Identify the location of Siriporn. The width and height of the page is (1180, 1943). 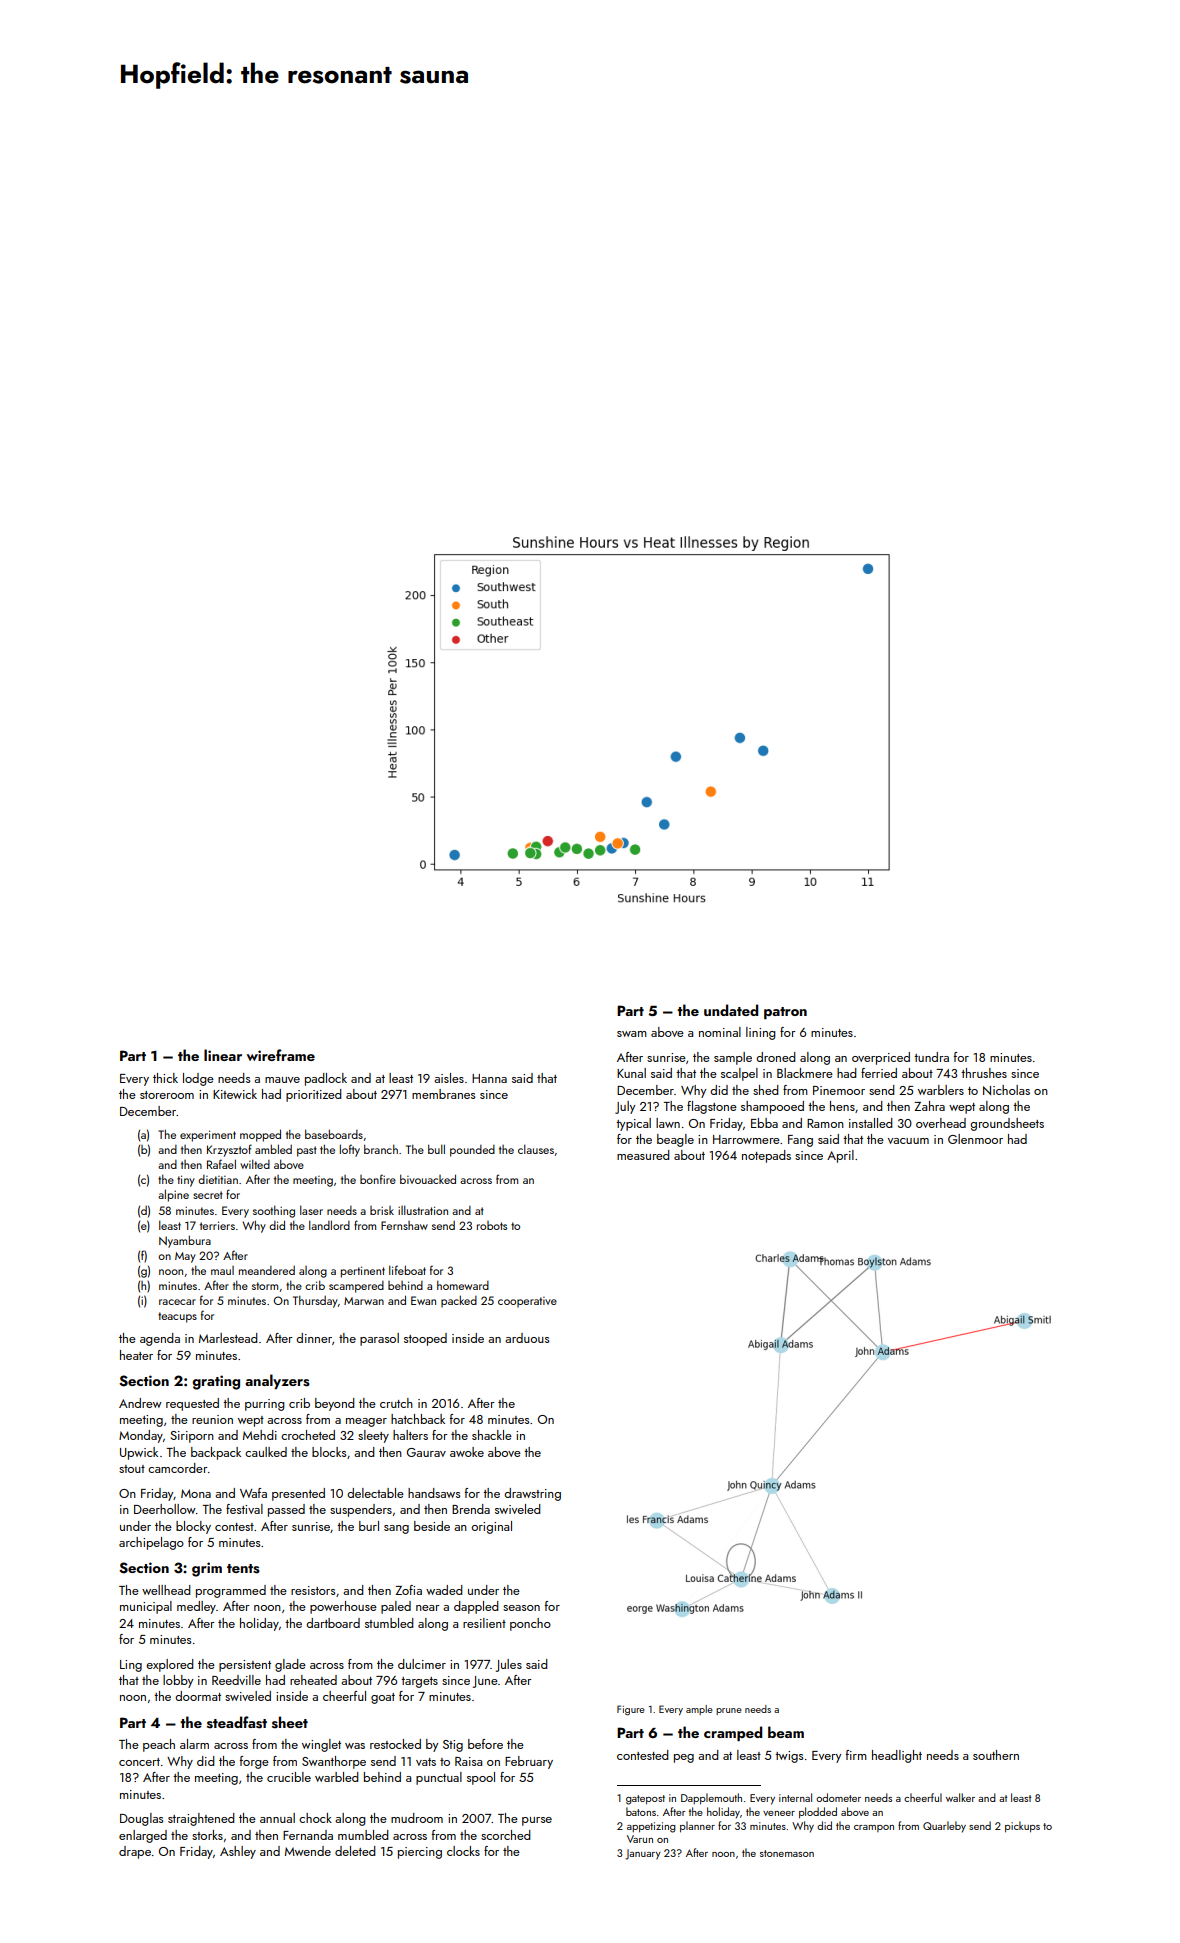
(192, 1437).
